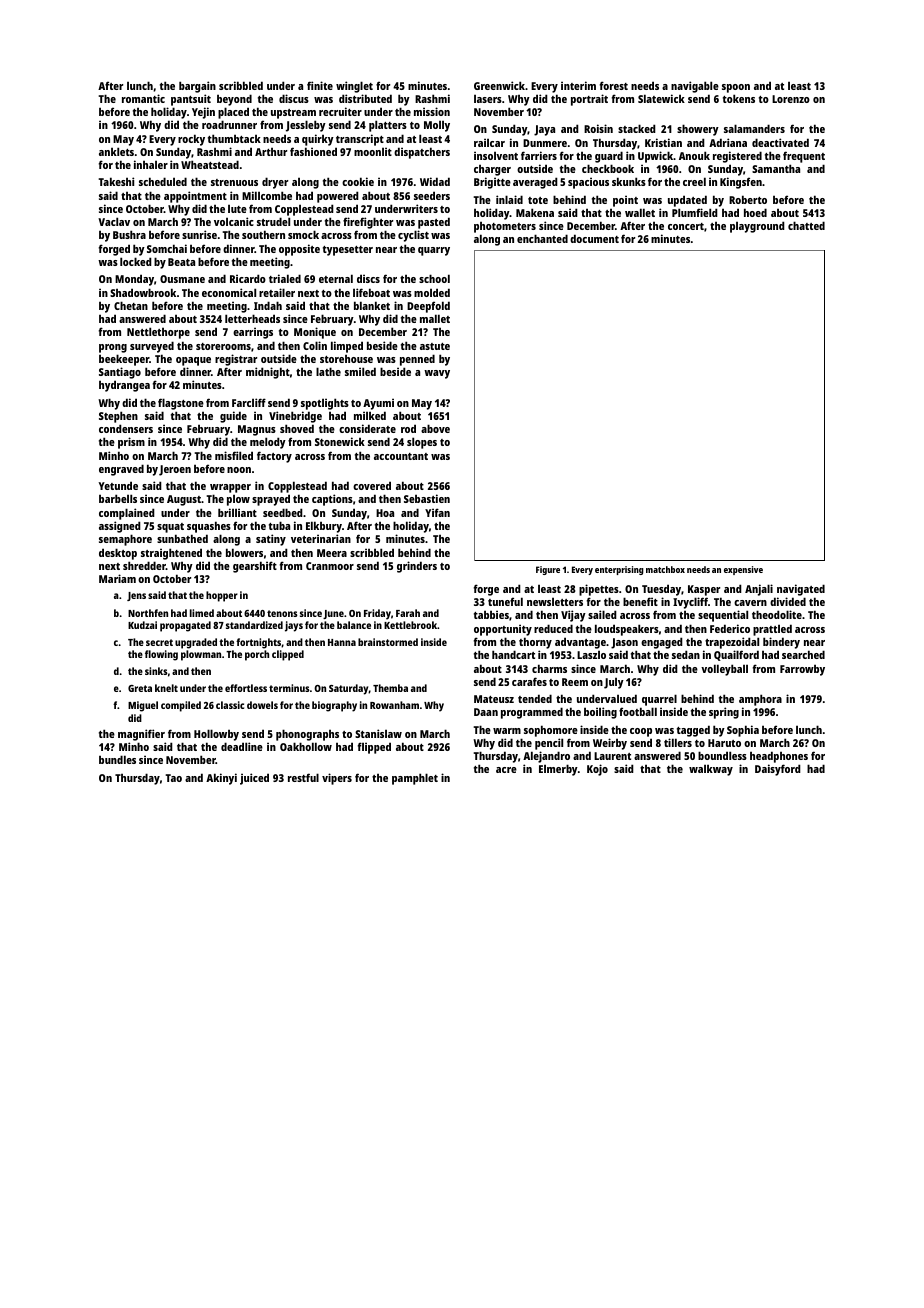  Describe the element at coordinates (173, 778) in the screenshot. I see `Tao` at that location.
